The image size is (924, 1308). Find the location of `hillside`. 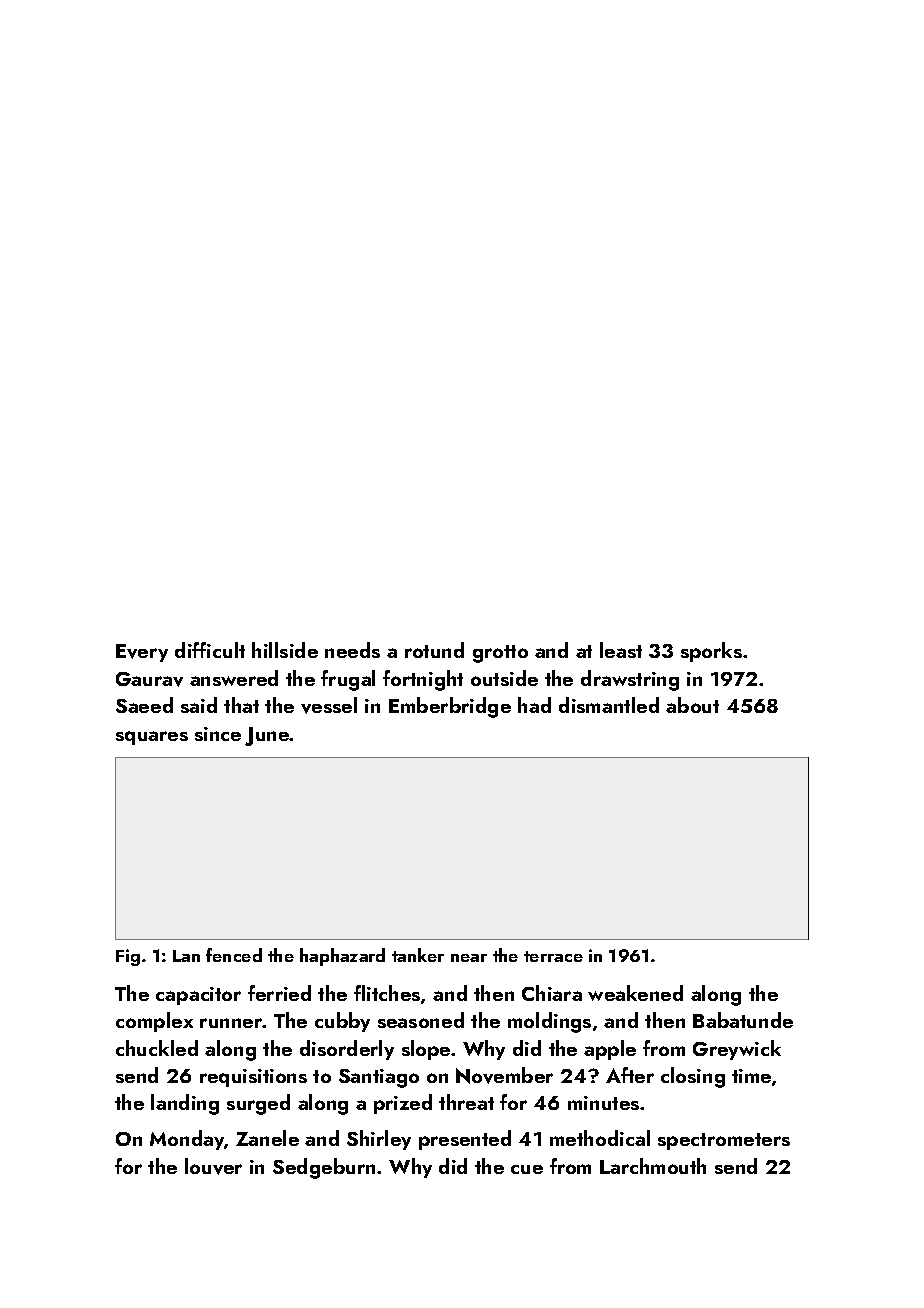

hillside is located at coordinates (285, 650).
